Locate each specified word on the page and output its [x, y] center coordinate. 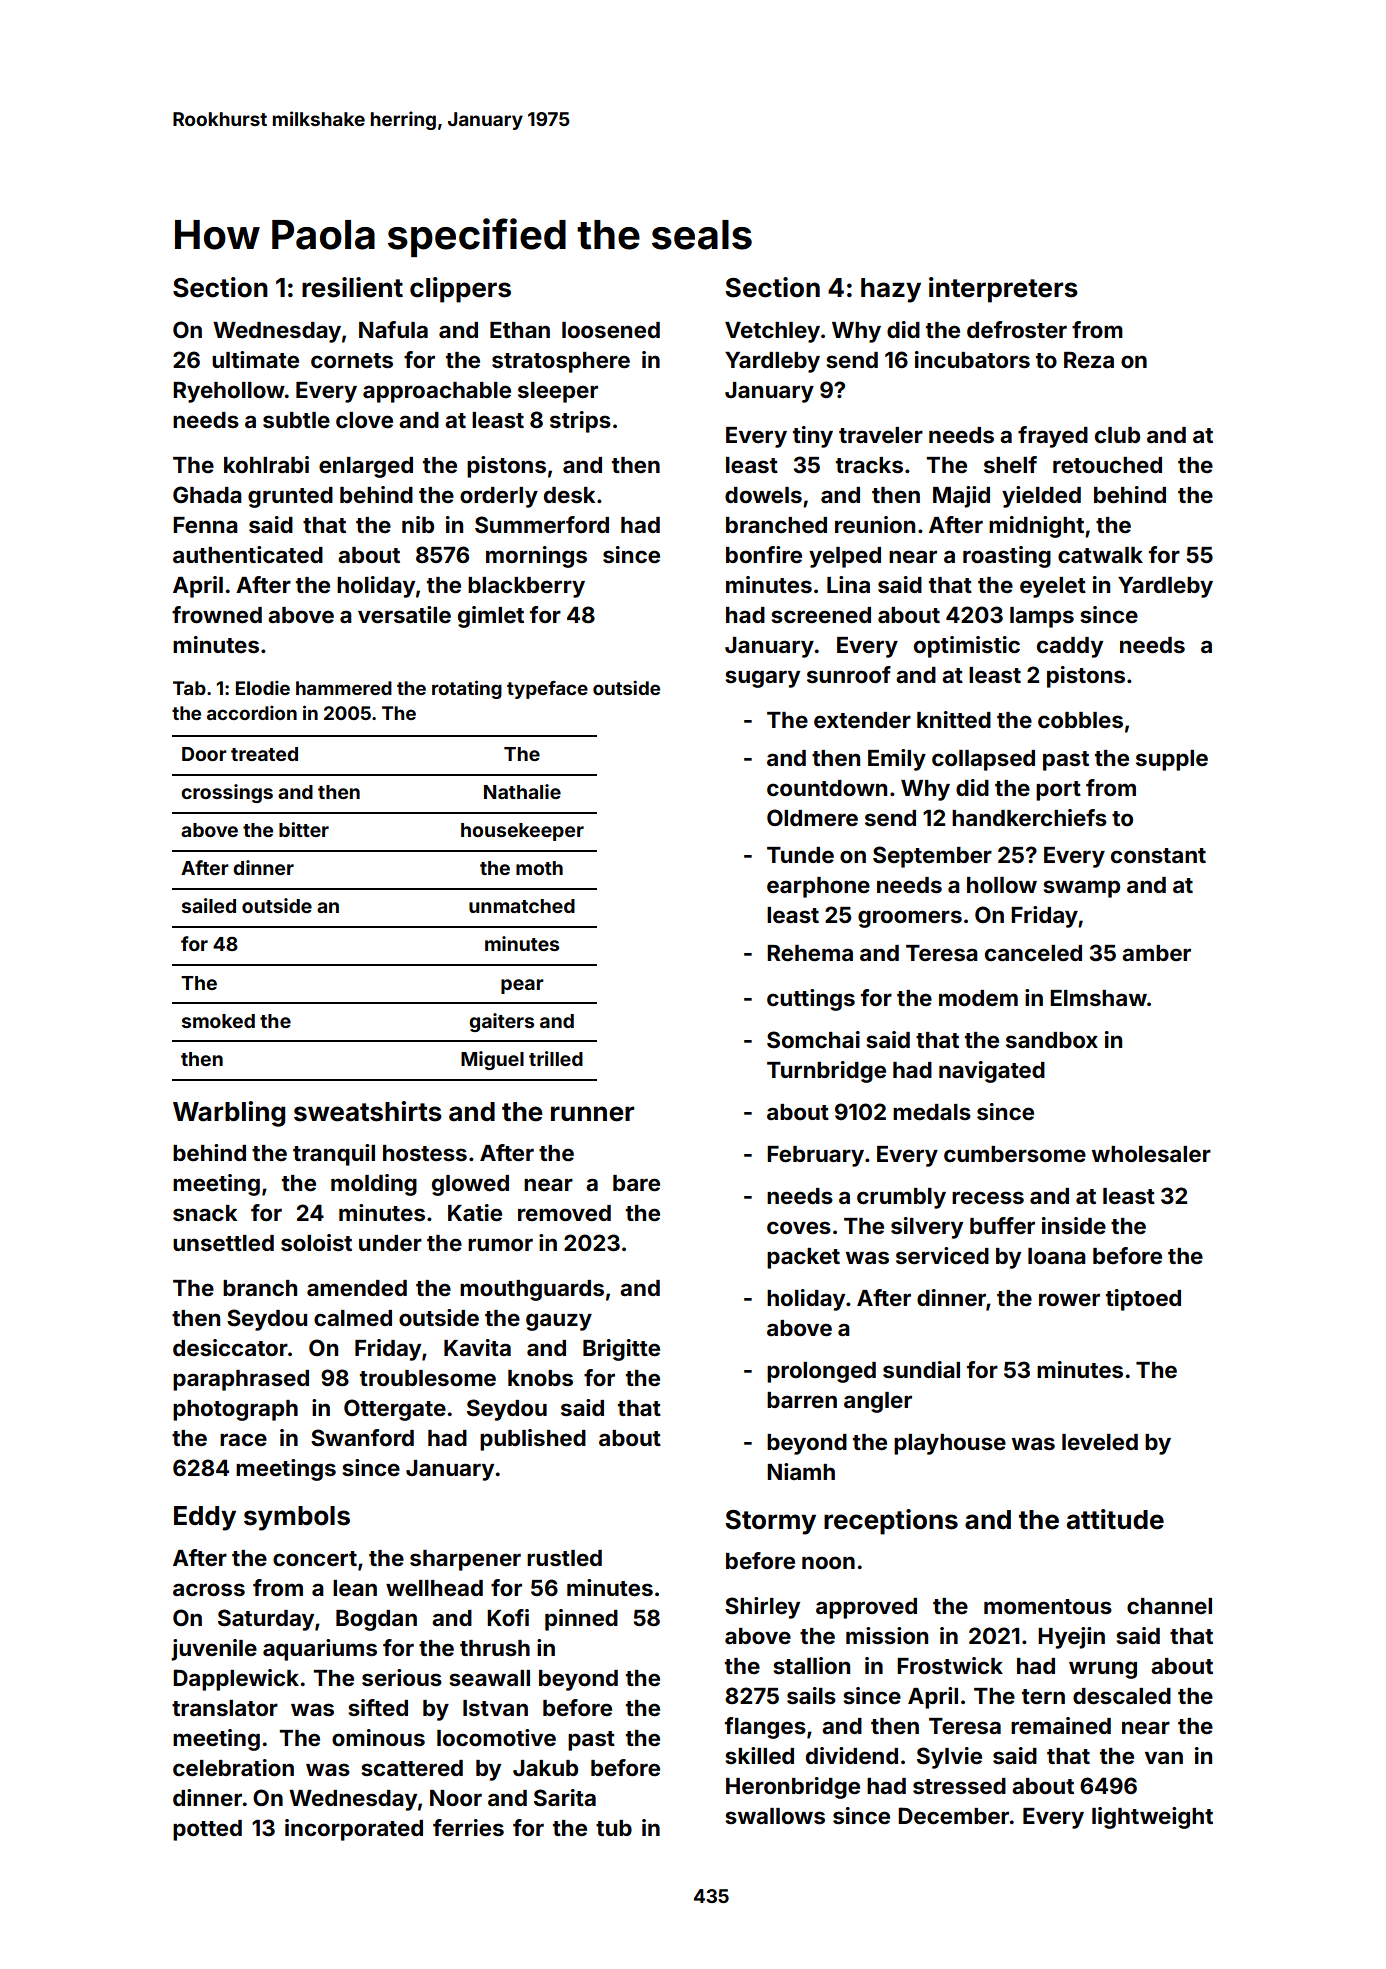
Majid [961, 497]
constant [1158, 855]
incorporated [354, 1830]
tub [614, 1828]
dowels [763, 495]
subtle [296, 420]
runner [592, 1114]
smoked [218, 1021]
